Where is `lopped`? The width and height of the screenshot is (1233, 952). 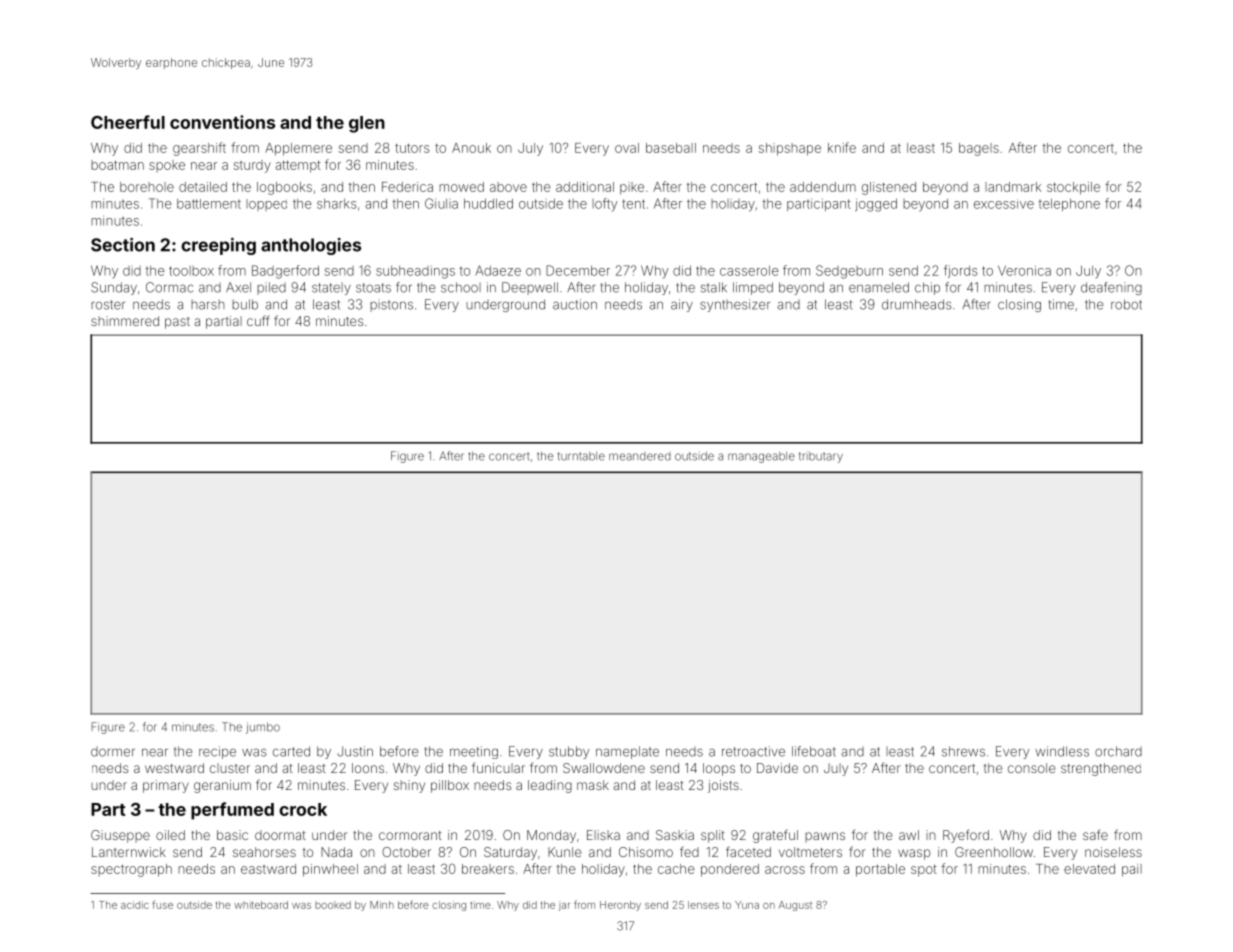
lopped is located at coordinates (266, 205).
